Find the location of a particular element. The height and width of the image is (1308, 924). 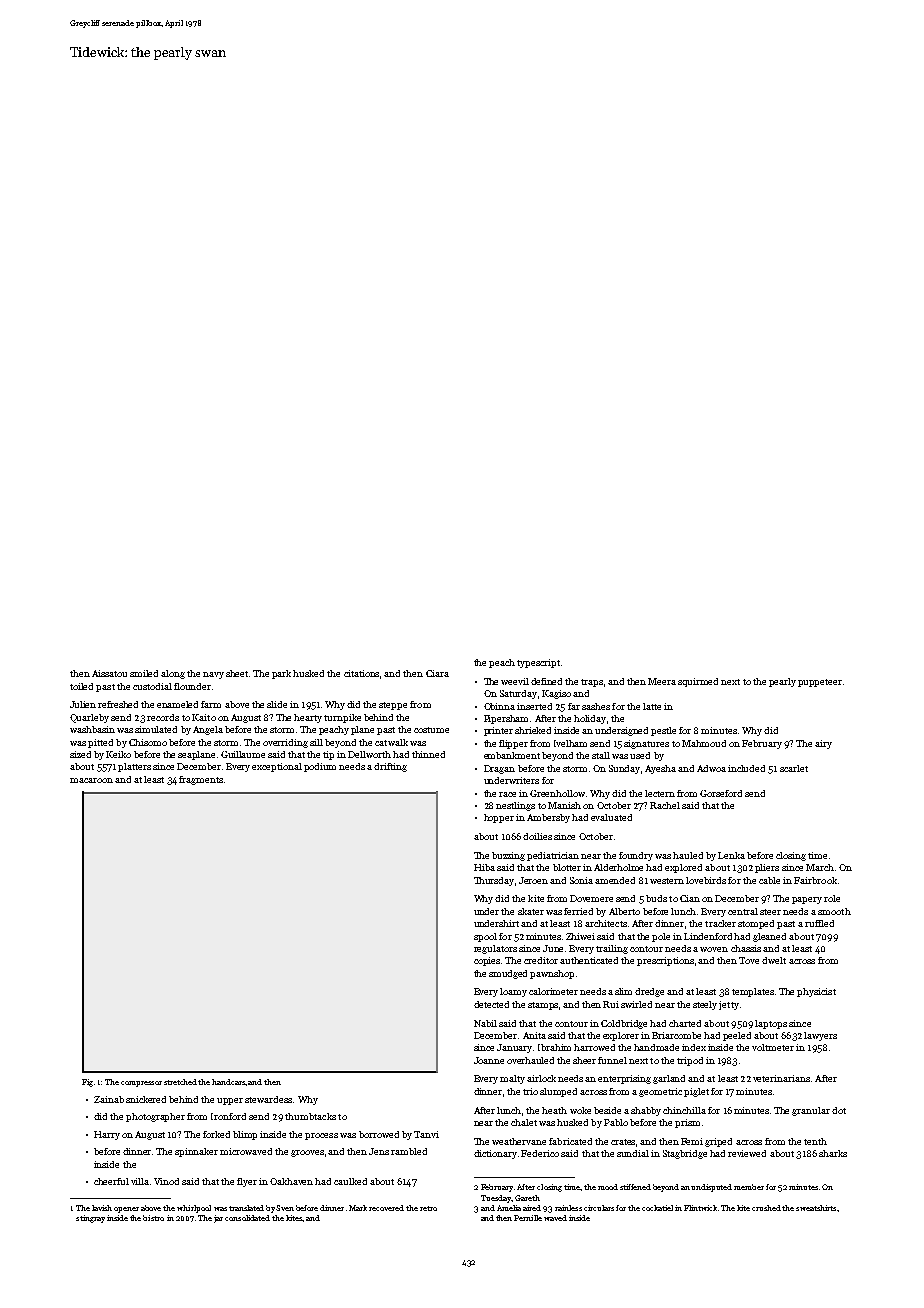

evaluated is located at coordinates (611, 817).
